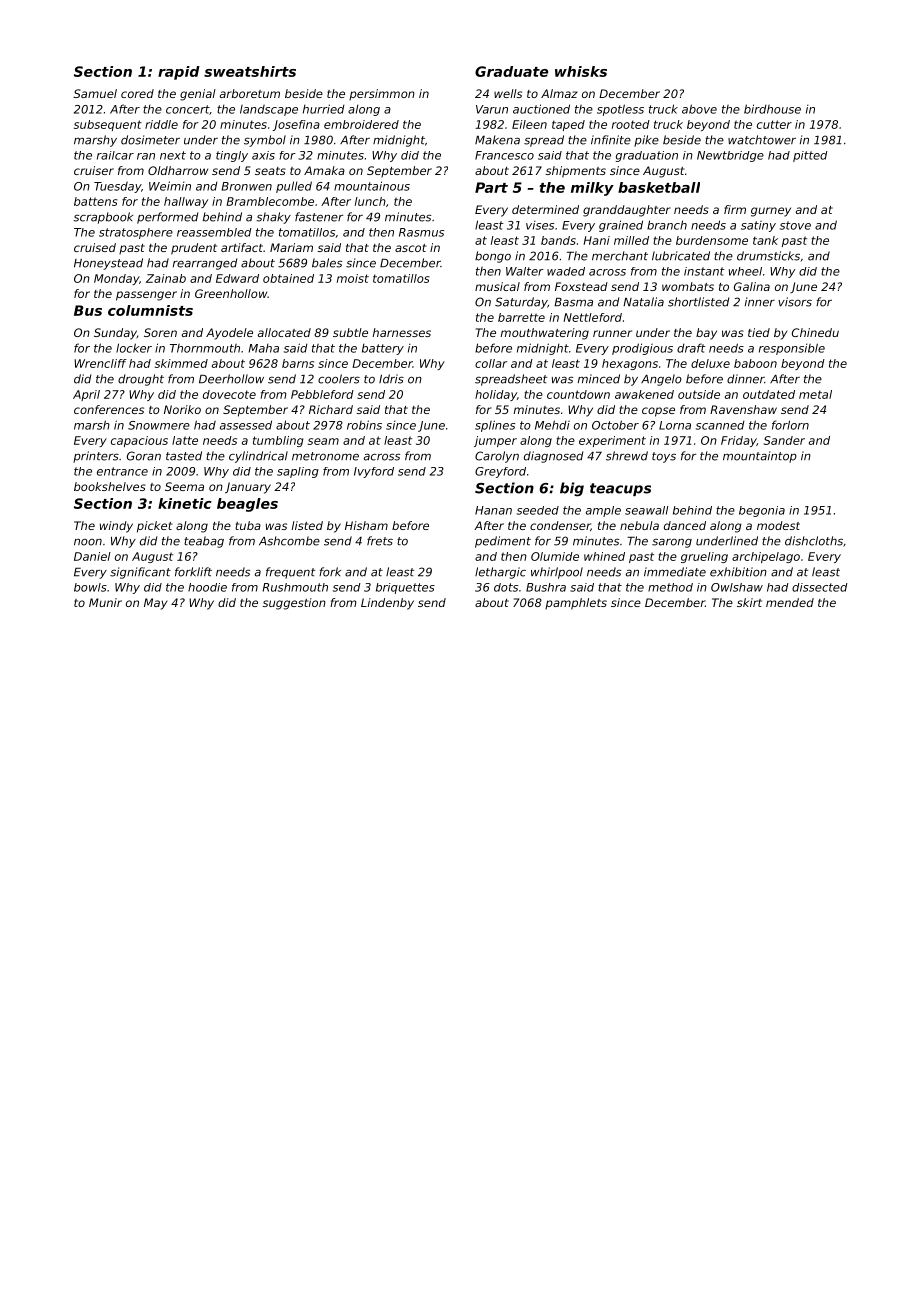 The image size is (924, 1308). What do you see at coordinates (242, 247) in the screenshot?
I see `artifact` at bounding box center [242, 247].
